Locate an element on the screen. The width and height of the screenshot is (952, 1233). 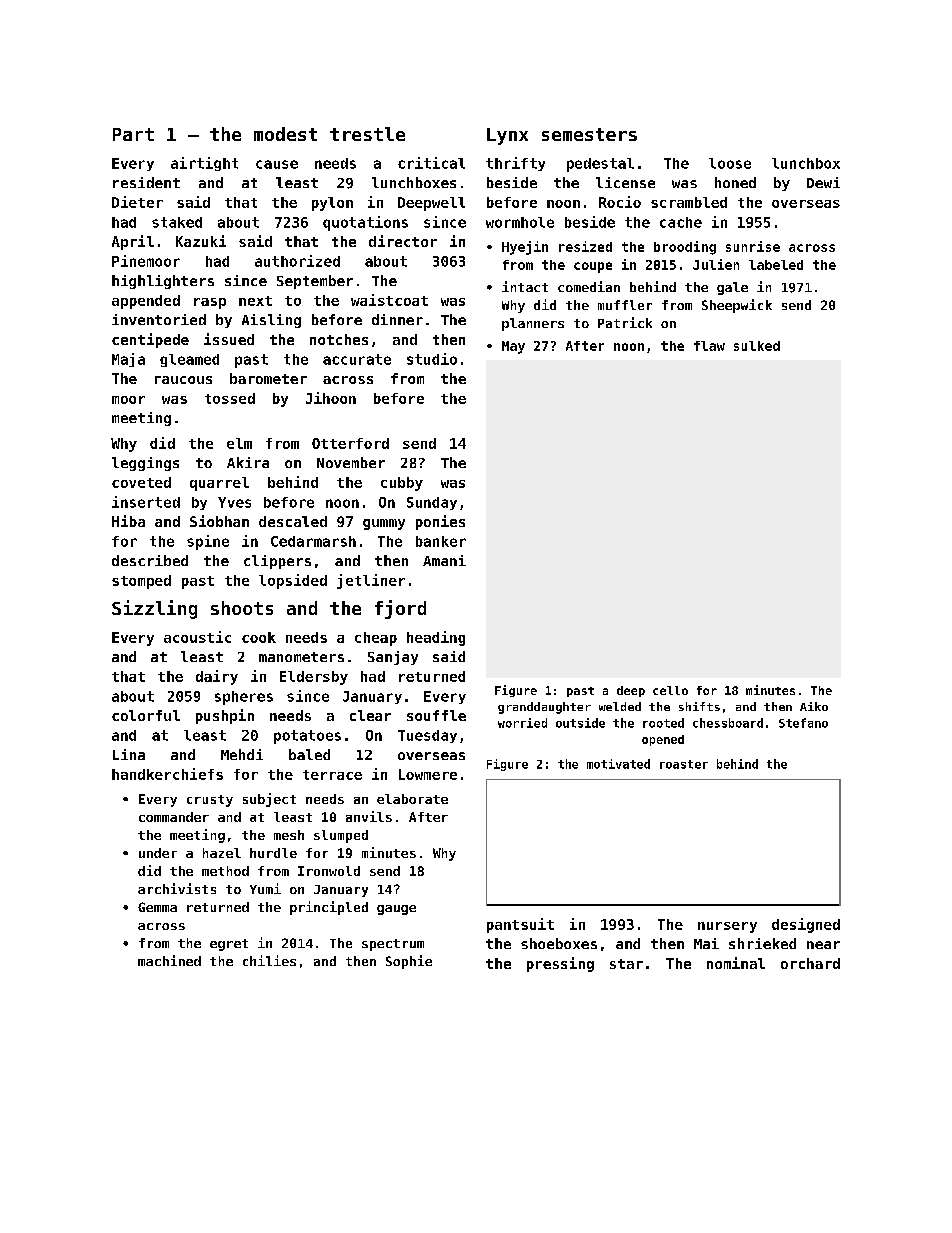
Stefano is located at coordinates (803, 723).
